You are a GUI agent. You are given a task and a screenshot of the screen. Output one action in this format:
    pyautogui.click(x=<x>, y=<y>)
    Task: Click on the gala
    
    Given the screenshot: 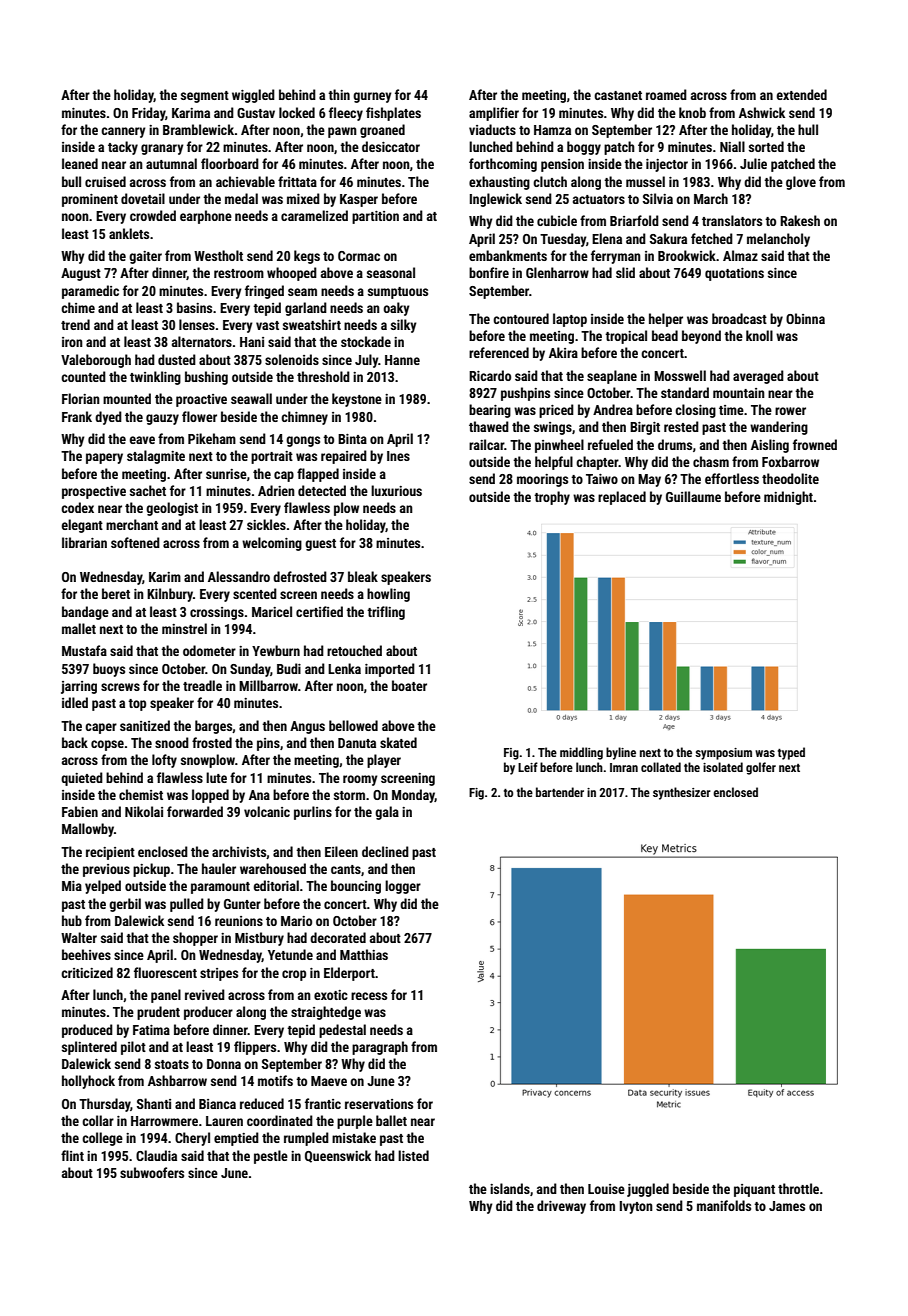 What is the action you would take?
    pyautogui.click(x=387, y=813)
